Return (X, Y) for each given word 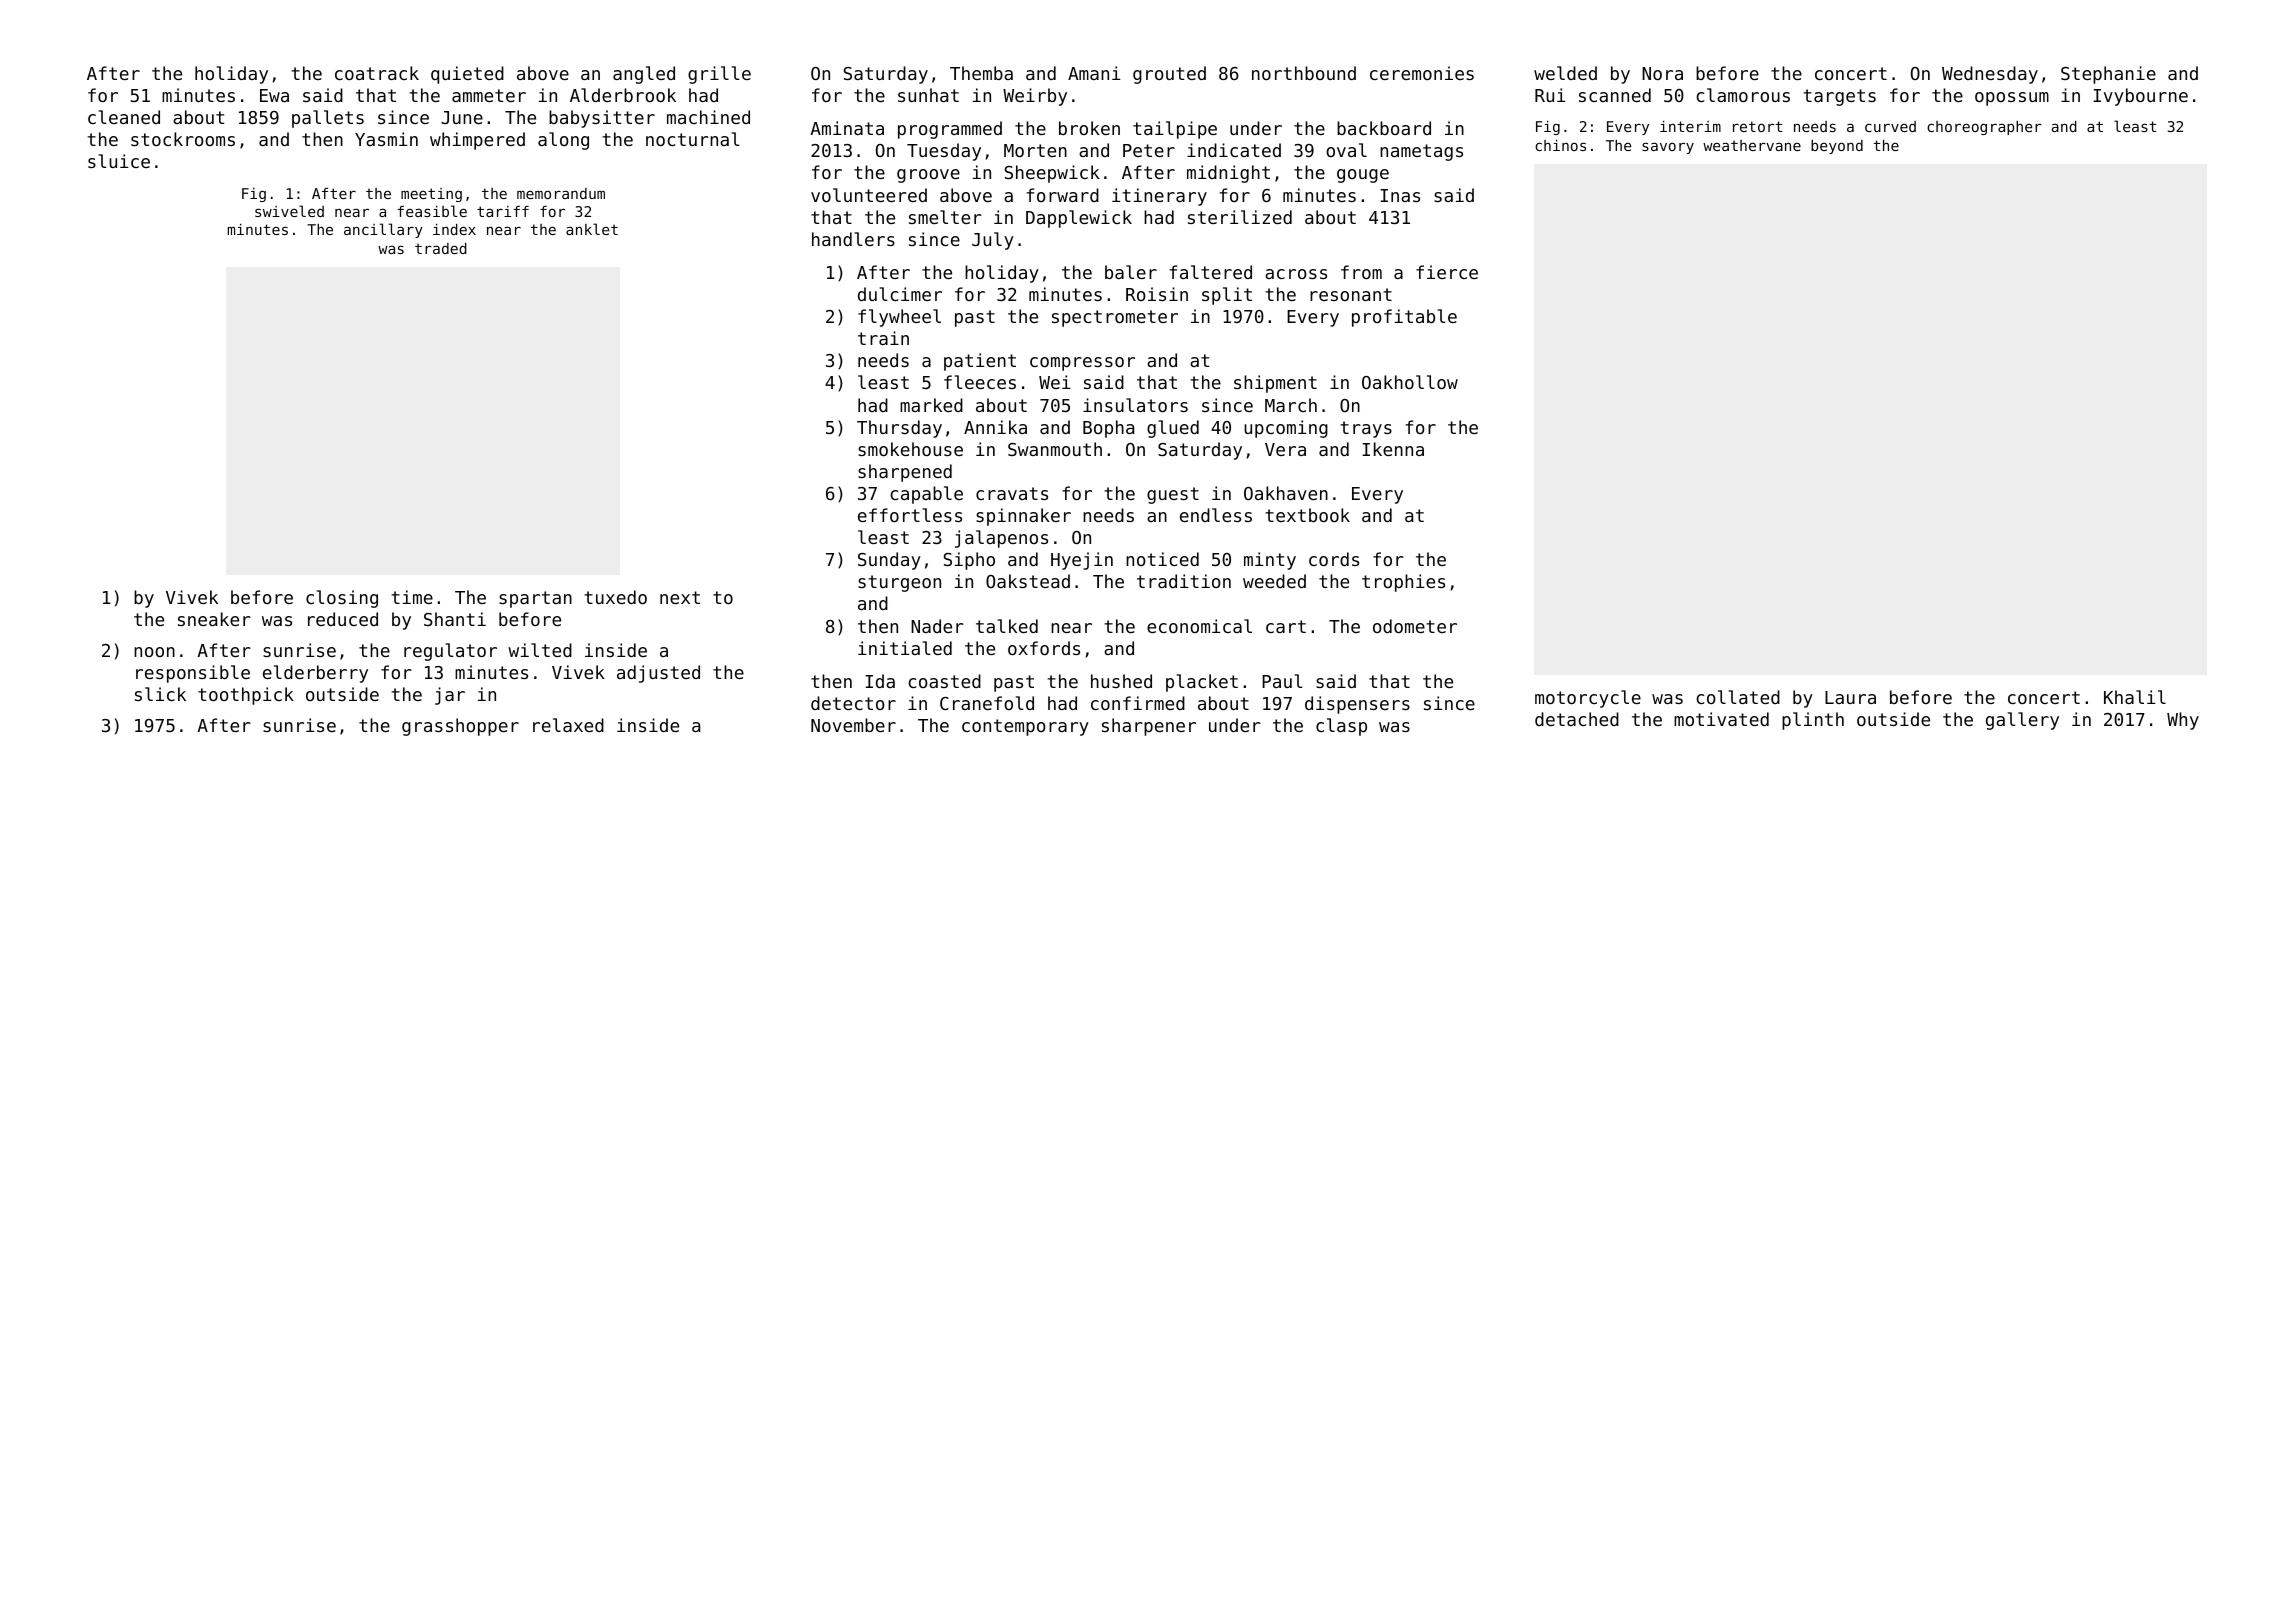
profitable (1404, 318)
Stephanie (2108, 75)
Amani (1094, 73)
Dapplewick (1079, 219)
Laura (1850, 697)
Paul (1282, 681)
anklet (592, 229)
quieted (467, 75)
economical (1199, 626)
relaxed (568, 725)
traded (441, 248)
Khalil (2135, 697)
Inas (1400, 195)
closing (342, 599)
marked (931, 405)
